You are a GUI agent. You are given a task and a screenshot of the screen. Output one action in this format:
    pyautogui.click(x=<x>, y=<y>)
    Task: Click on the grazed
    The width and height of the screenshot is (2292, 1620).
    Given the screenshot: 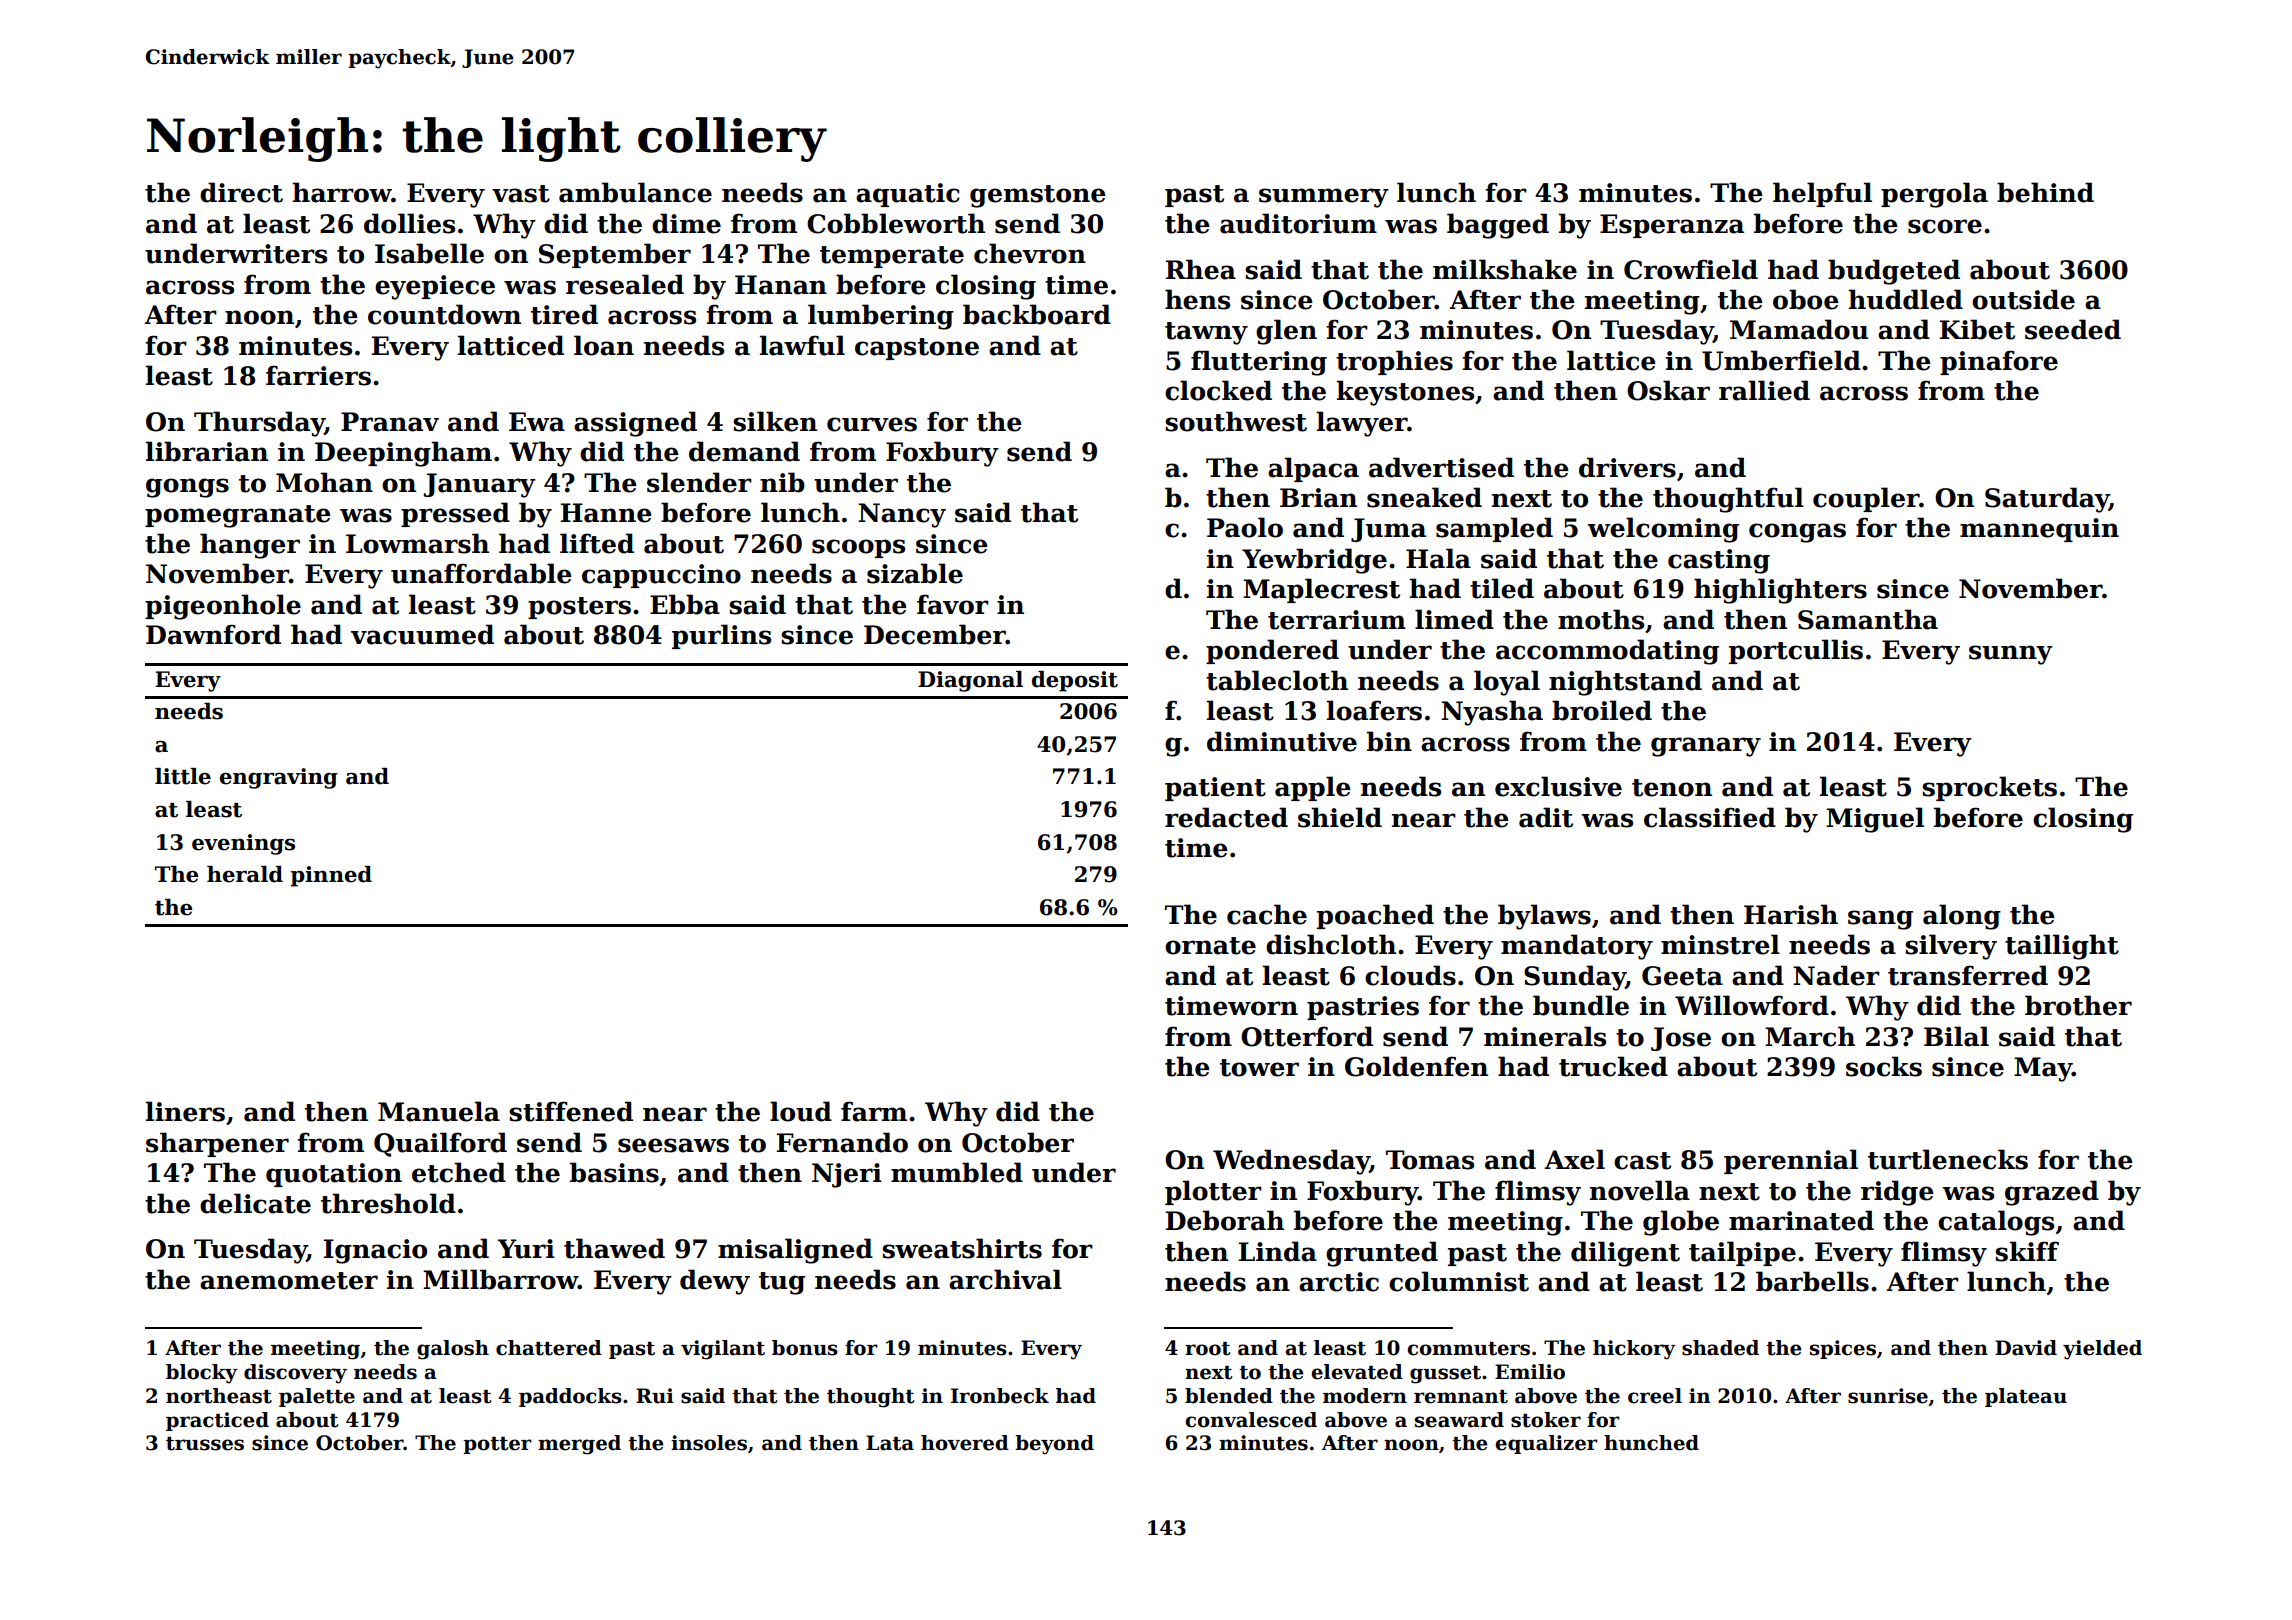 What is the action you would take?
    pyautogui.click(x=2052, y=1193)
